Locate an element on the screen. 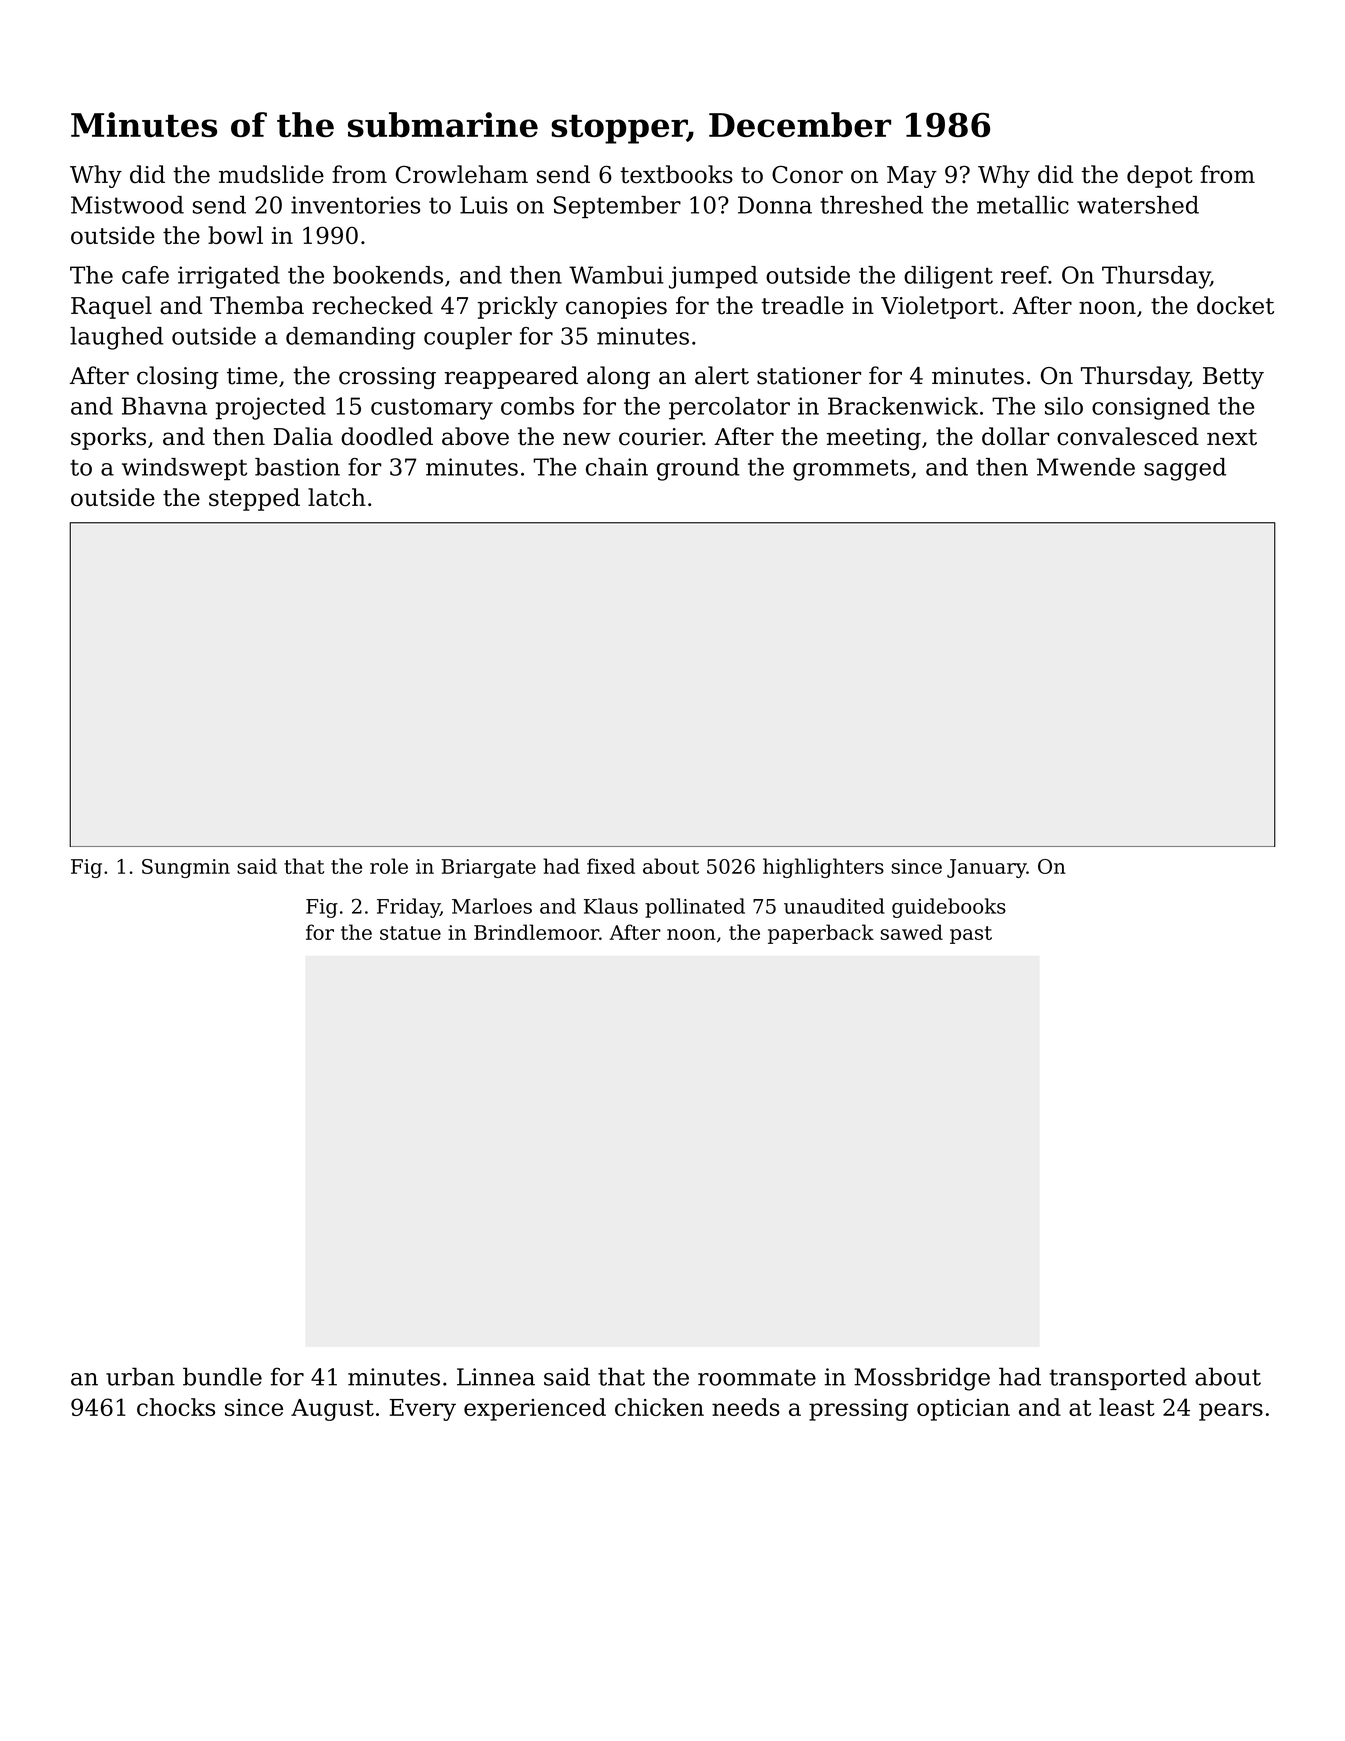 The height and width of the screenshot is (1741, 1345). alert is located at coordinates (722, 375).
